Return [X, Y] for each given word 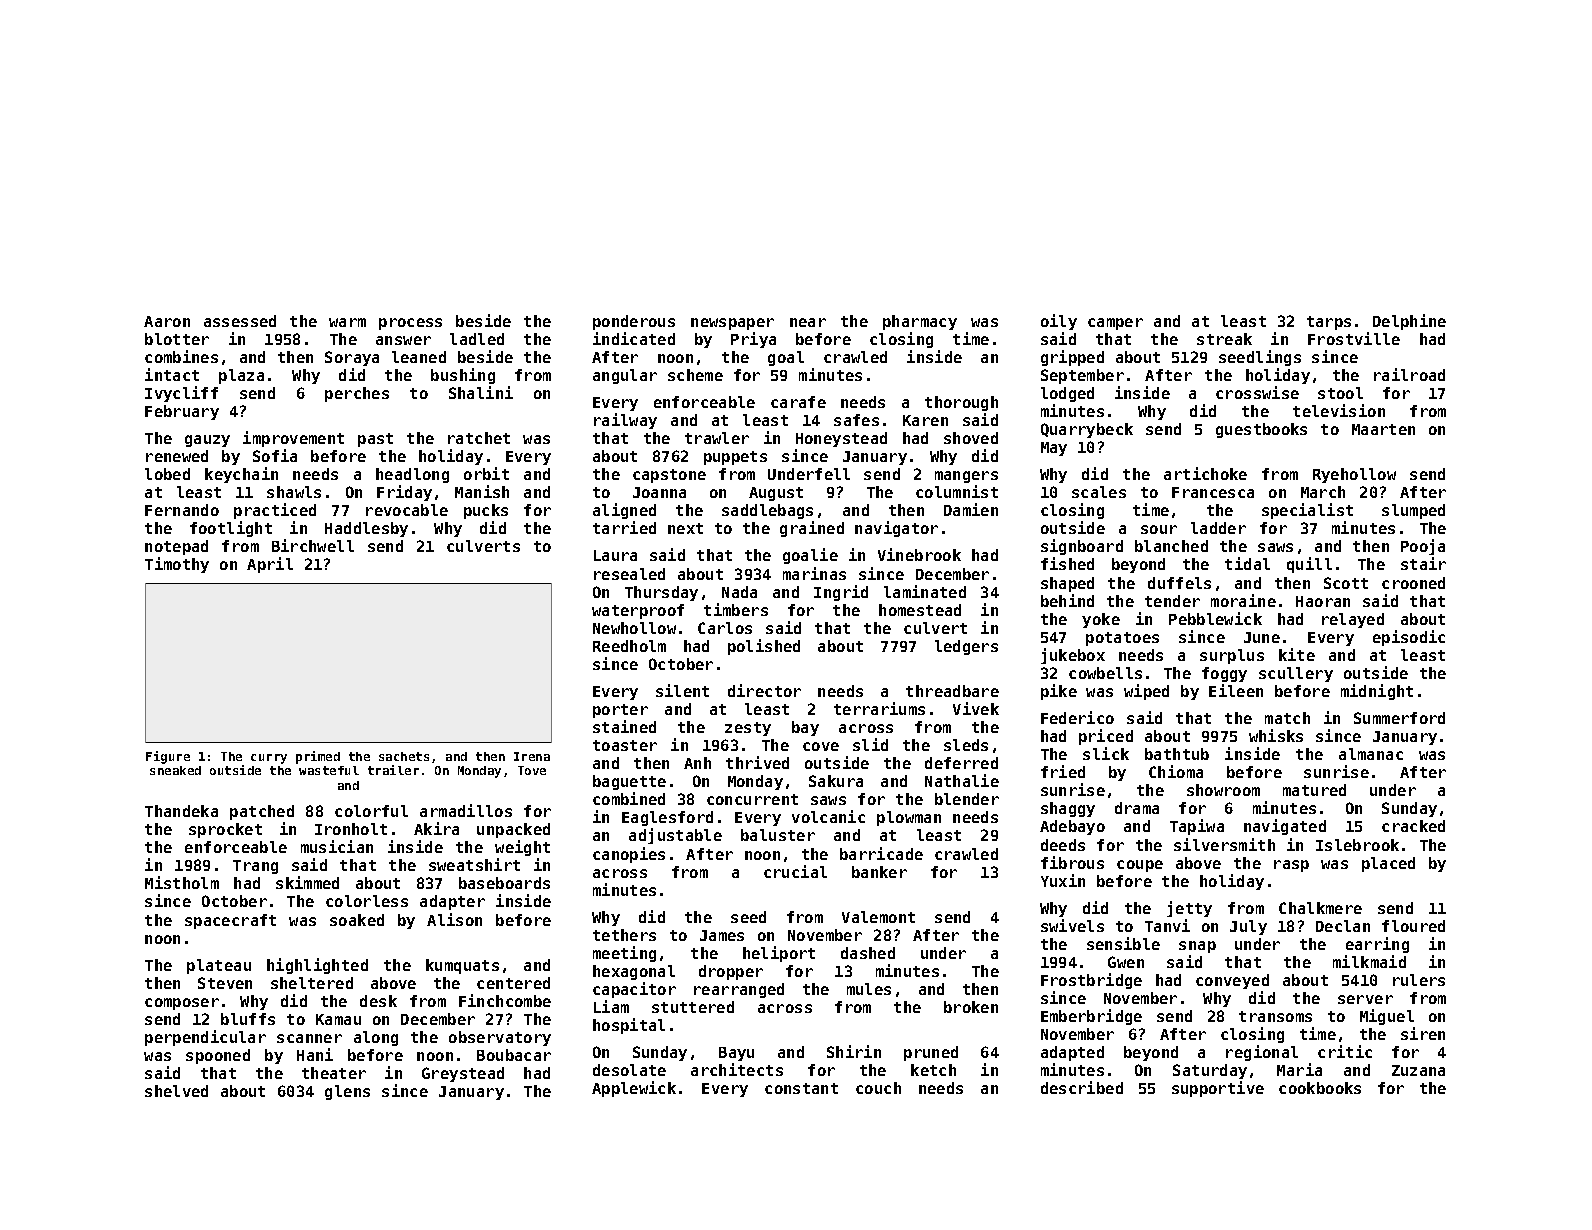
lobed [167, 474]
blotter [177, 339]
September [1082, 376]
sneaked [175, 770]
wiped [1146, 692]
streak [1224, 339]
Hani [315, 1054]
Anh [697, 763]
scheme [695, 375]
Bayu [736, 1054]
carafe [798, 402]
